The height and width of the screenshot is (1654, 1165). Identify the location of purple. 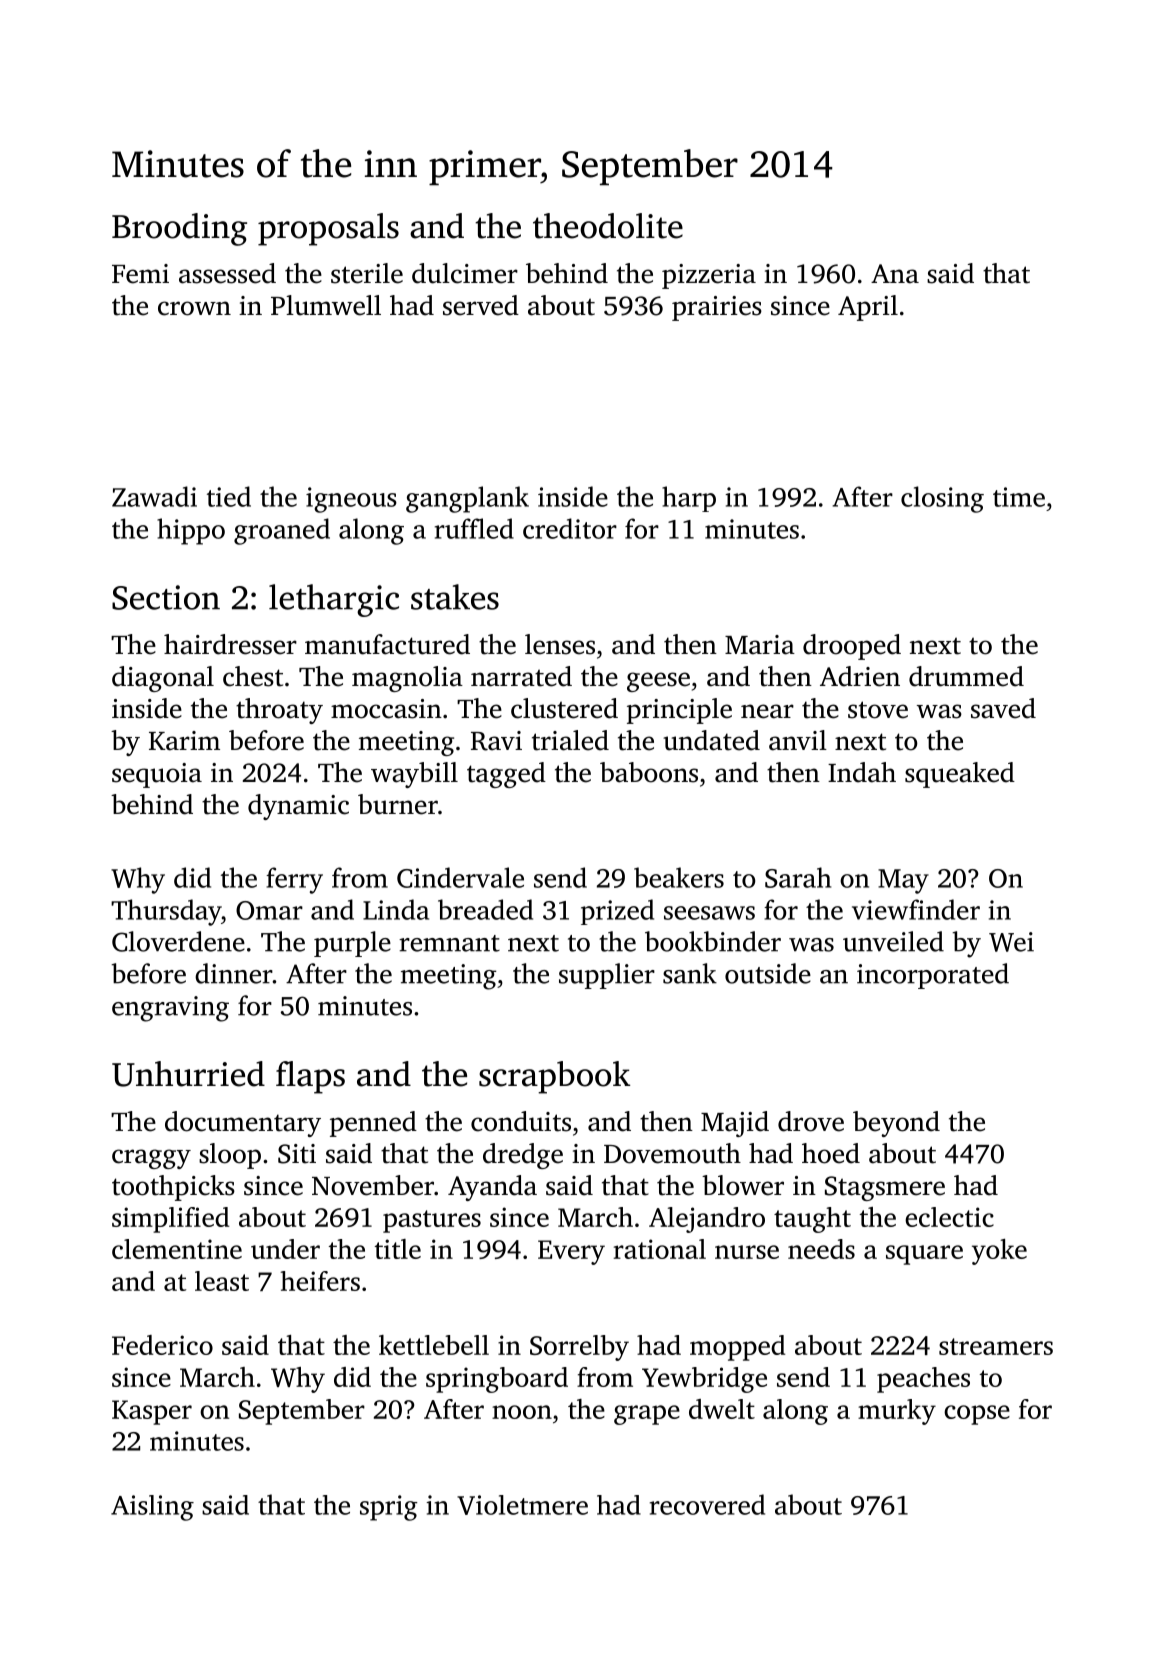
(352, 944).
